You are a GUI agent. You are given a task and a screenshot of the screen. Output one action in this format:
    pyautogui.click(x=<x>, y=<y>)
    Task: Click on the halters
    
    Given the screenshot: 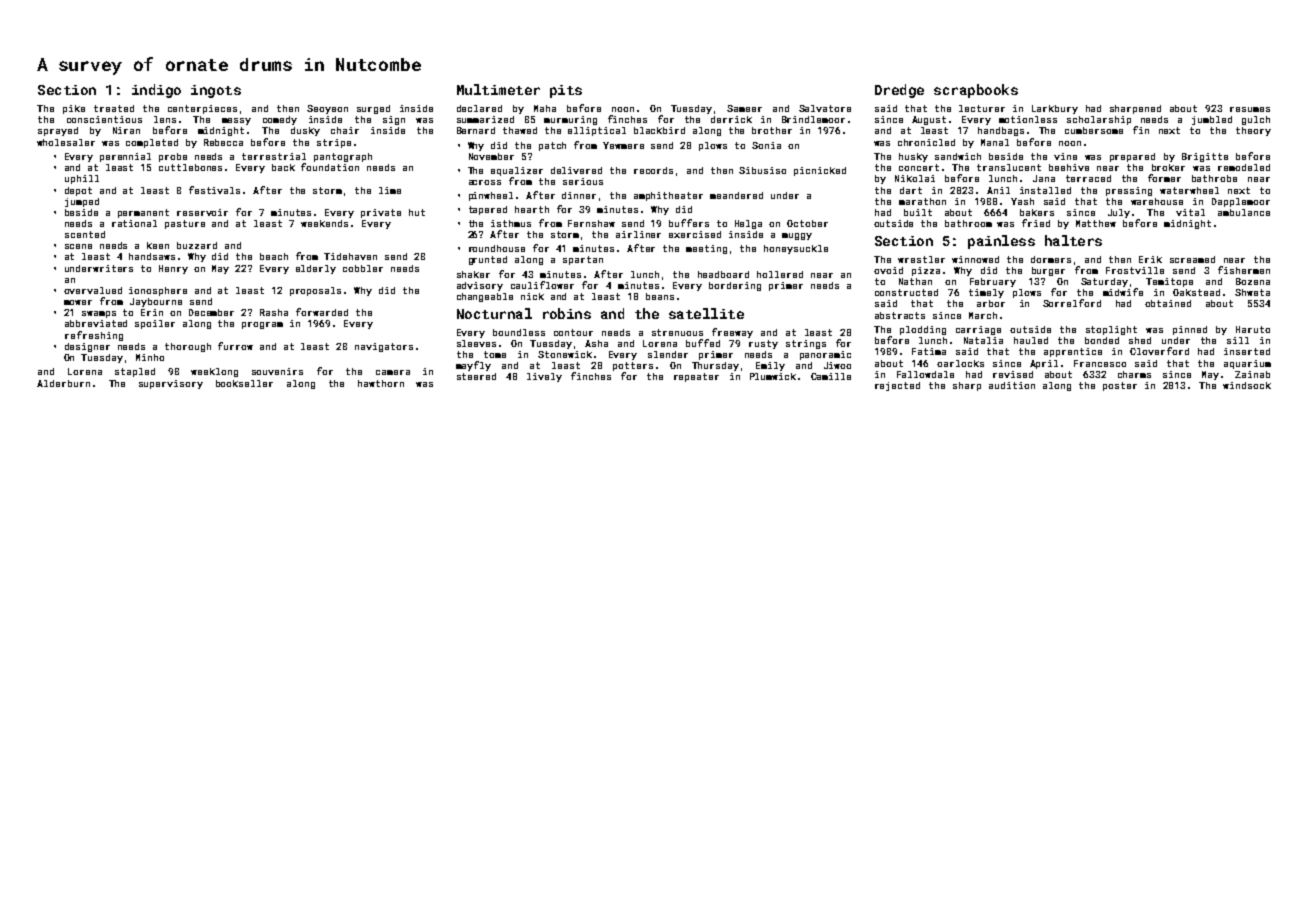 What is the action you would take?
    pyautogui.click(x=1073, y=240)
